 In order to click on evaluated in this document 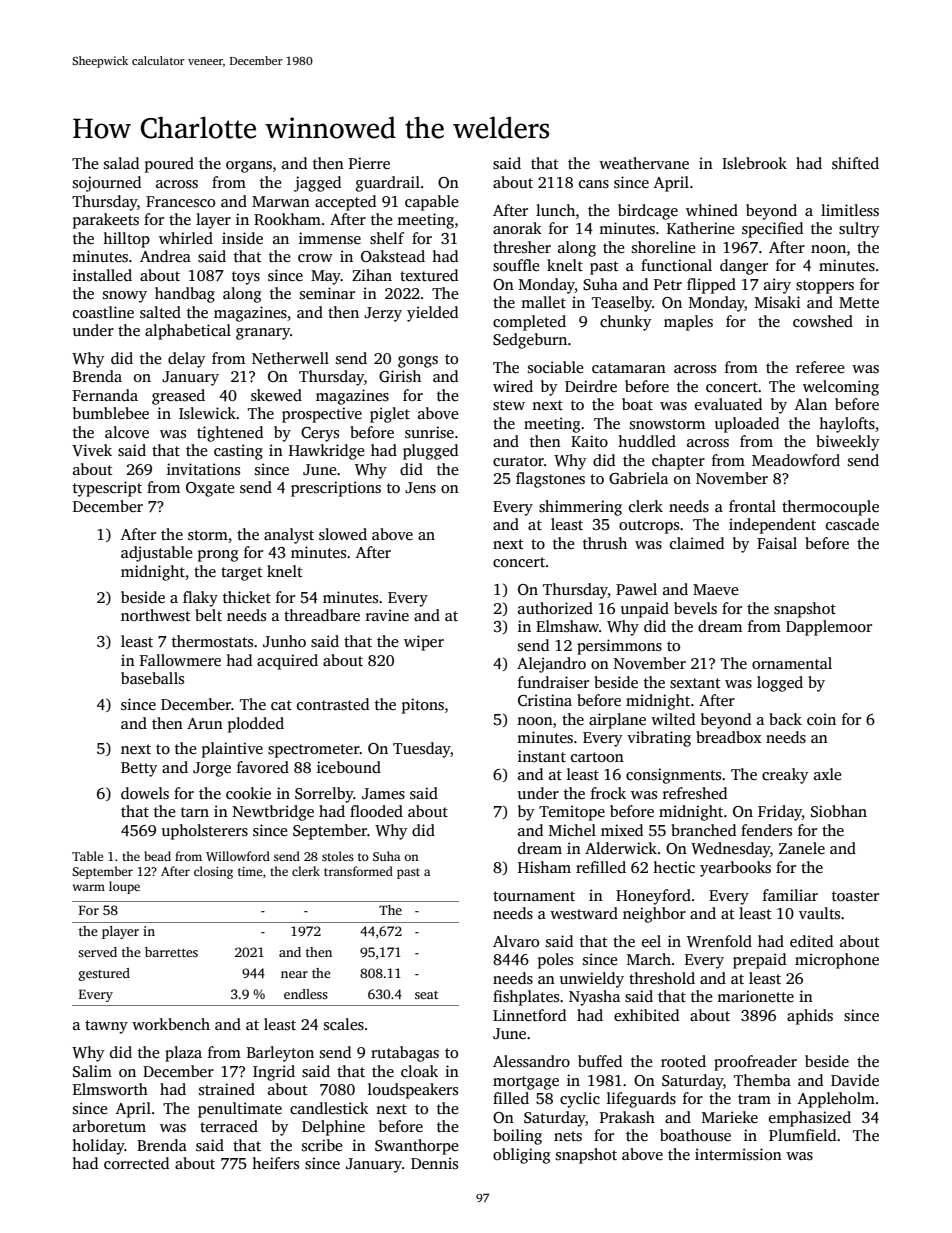, I will do `click(728, 404)`.
